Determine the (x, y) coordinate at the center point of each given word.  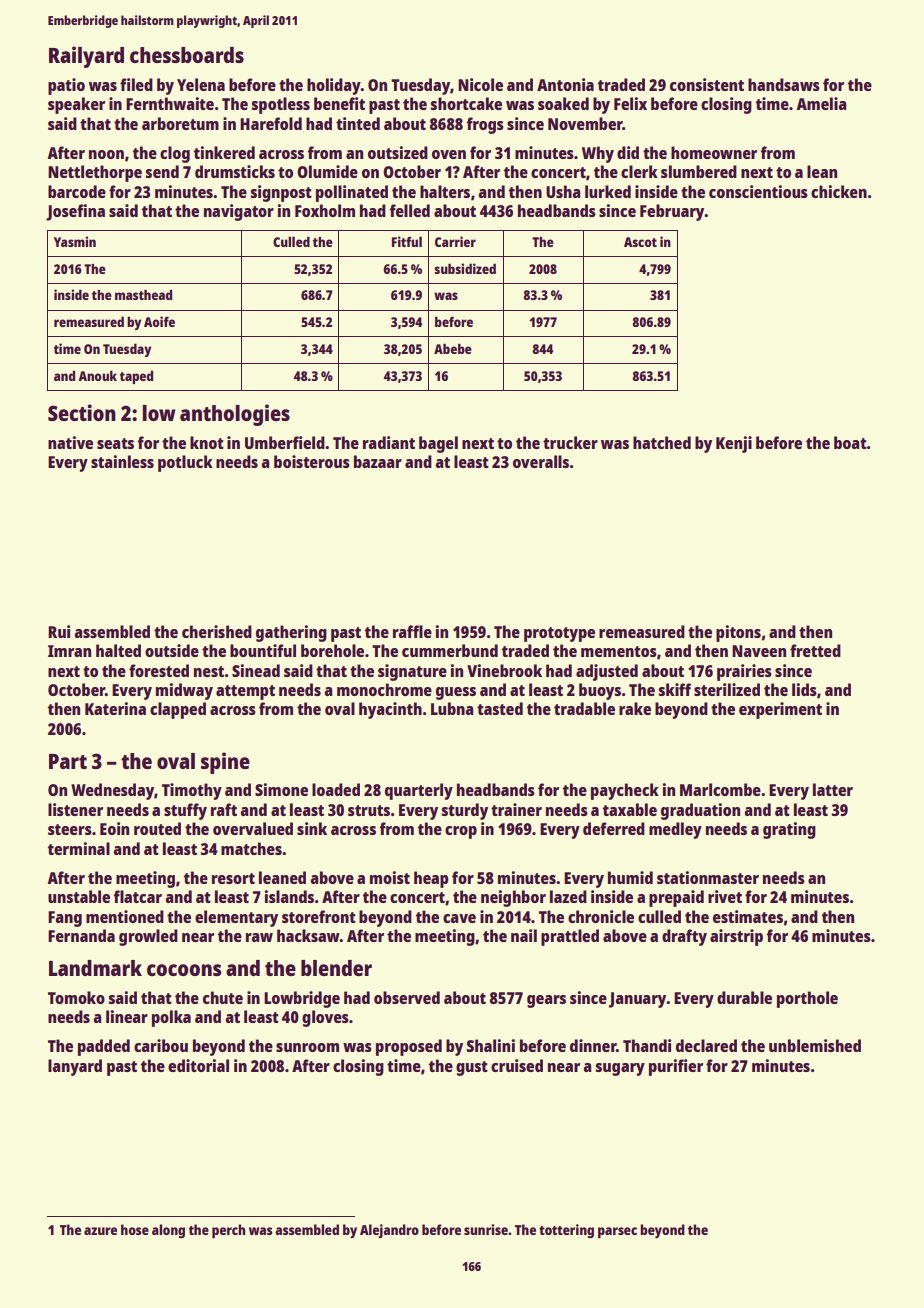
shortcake (466, 103)
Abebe (453, 348)
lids (804, 689)
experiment (780, 710)
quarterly (419, 791)
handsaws (784, 84)
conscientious (758, 191)
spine (225, 763)
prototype (559, 634)
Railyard (86, 57)
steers (70, 829)
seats (115, 443)
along (168, 1231)
